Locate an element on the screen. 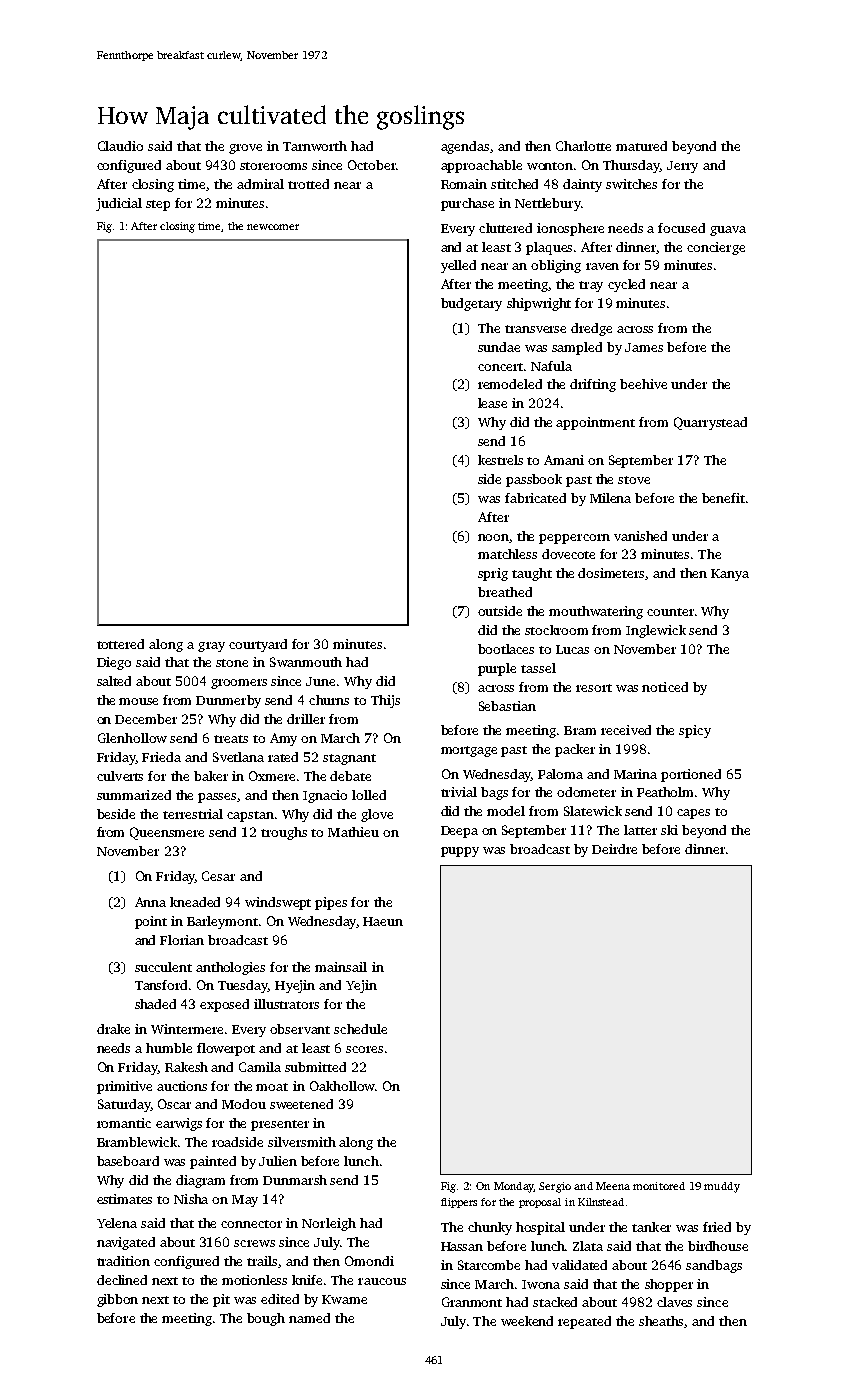 The height and width of the screenshot is (1400, 849). Claudio is located at coordinates (120, 146).
